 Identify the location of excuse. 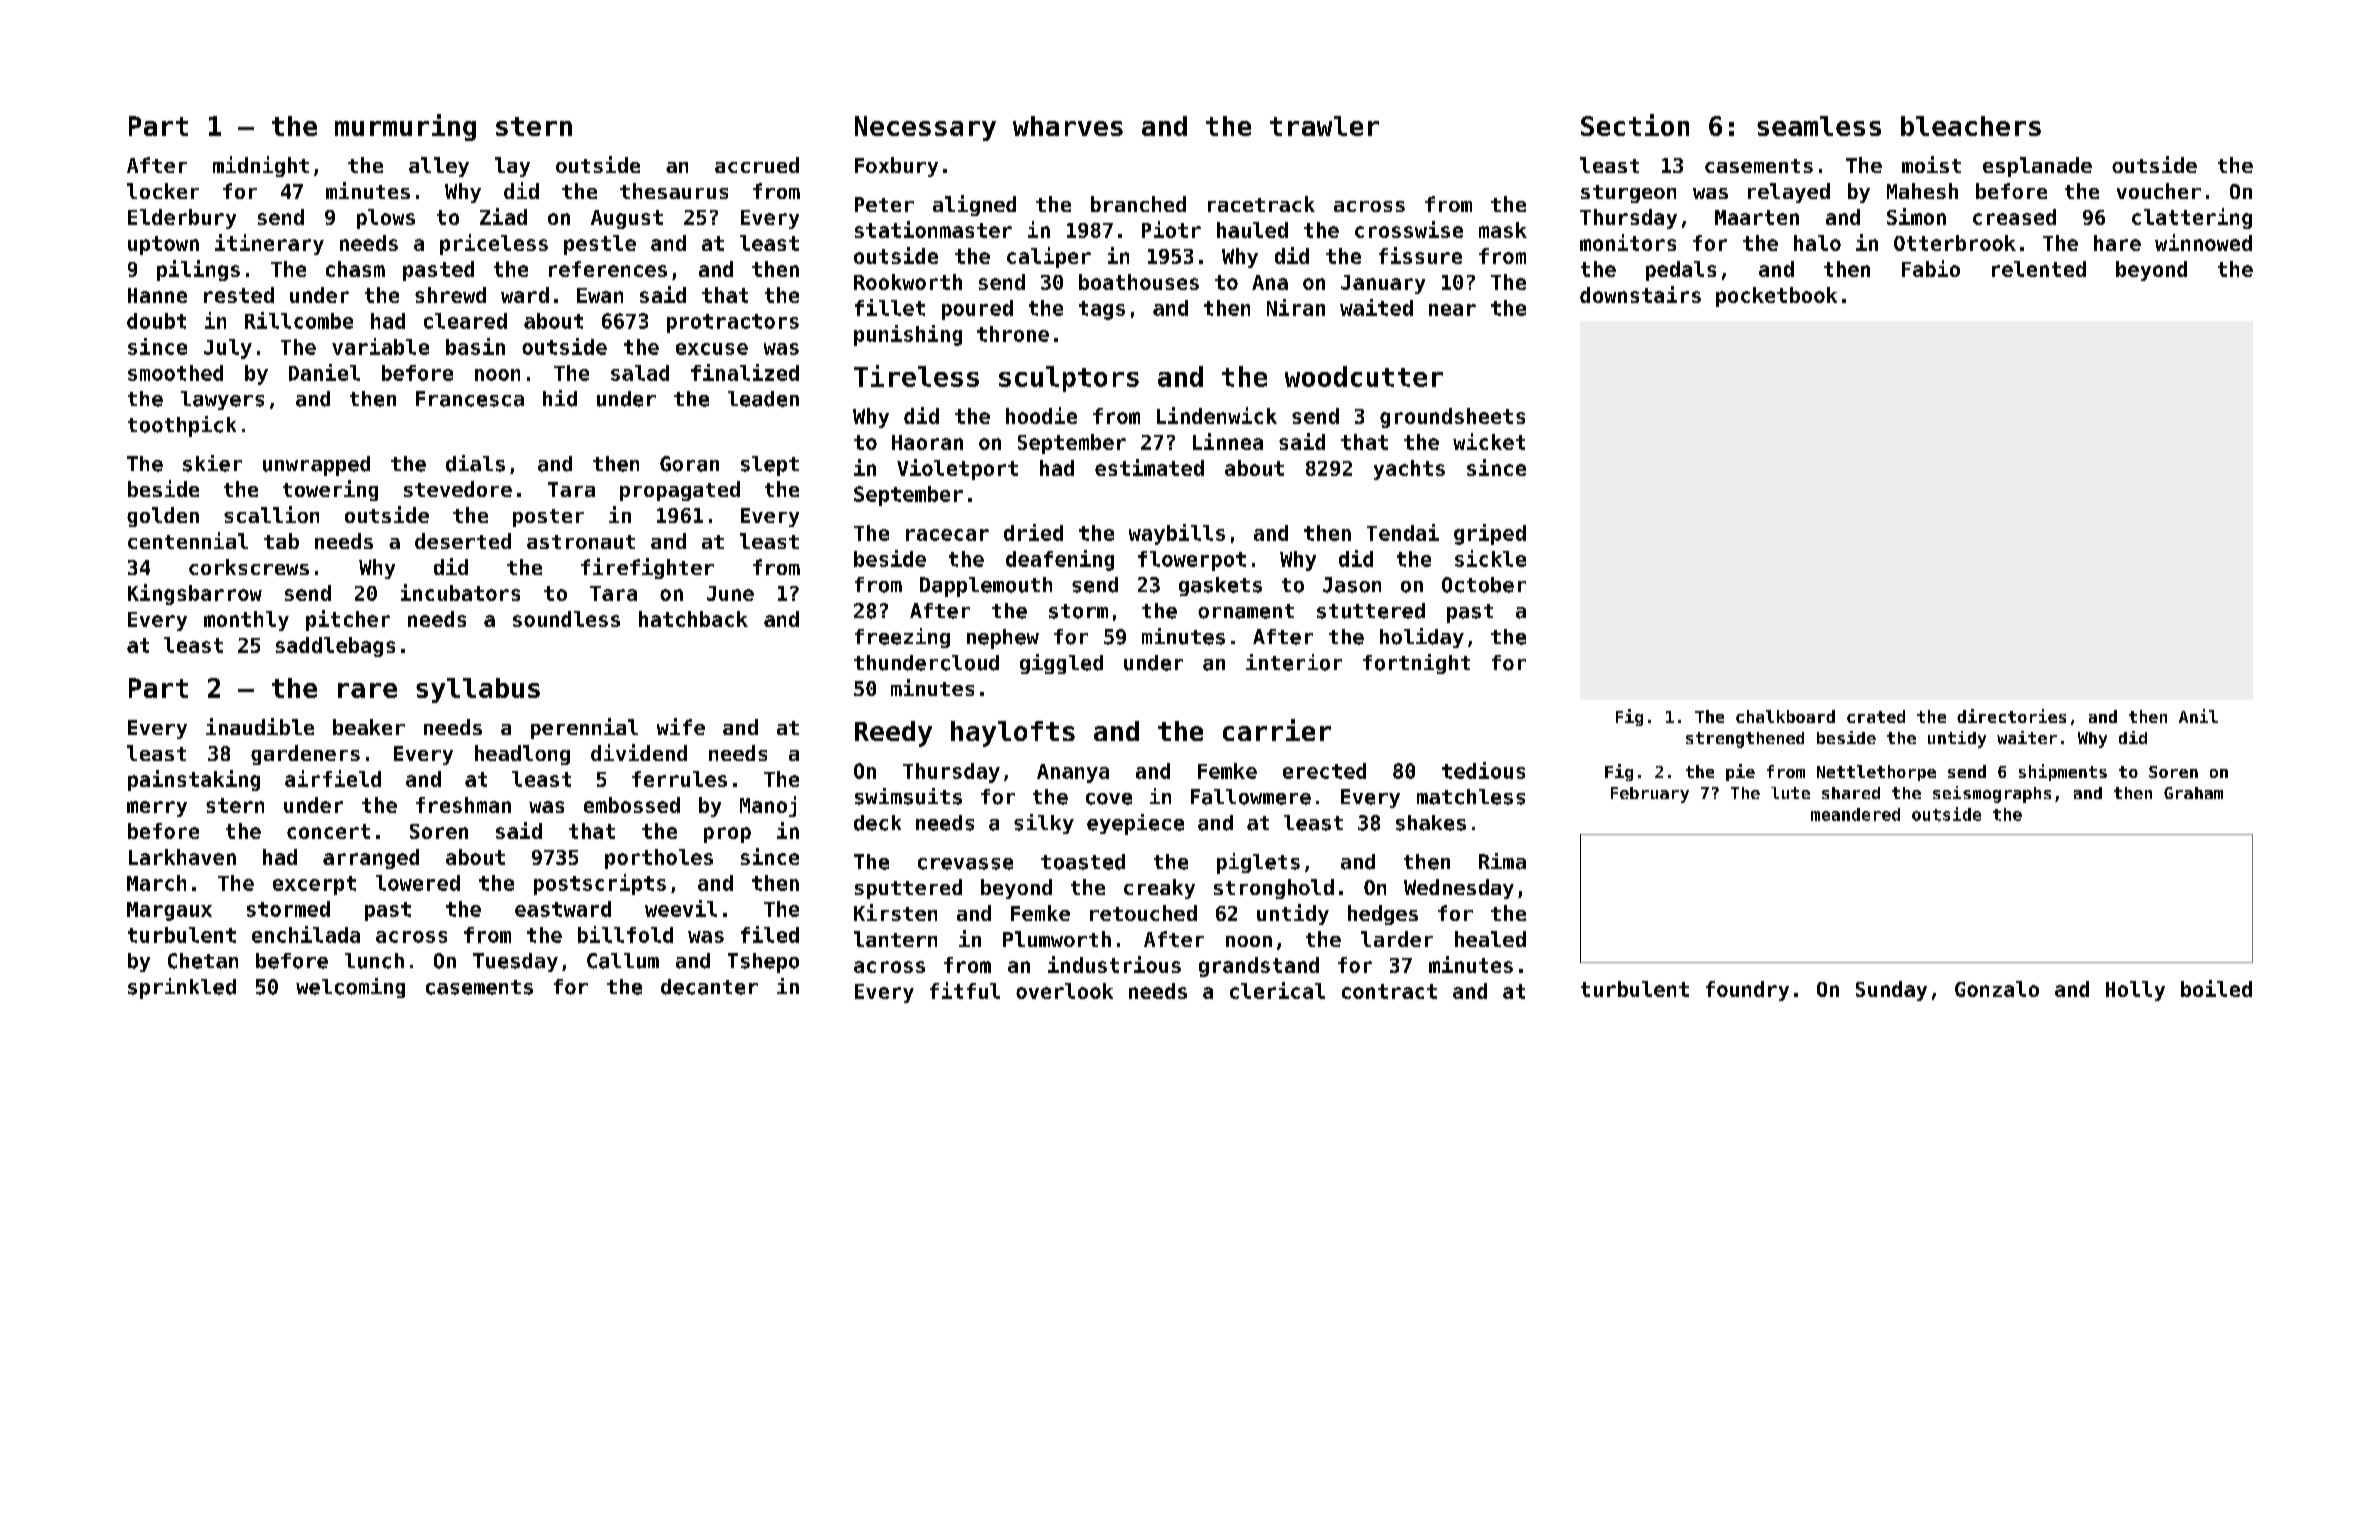
(712, 349).
